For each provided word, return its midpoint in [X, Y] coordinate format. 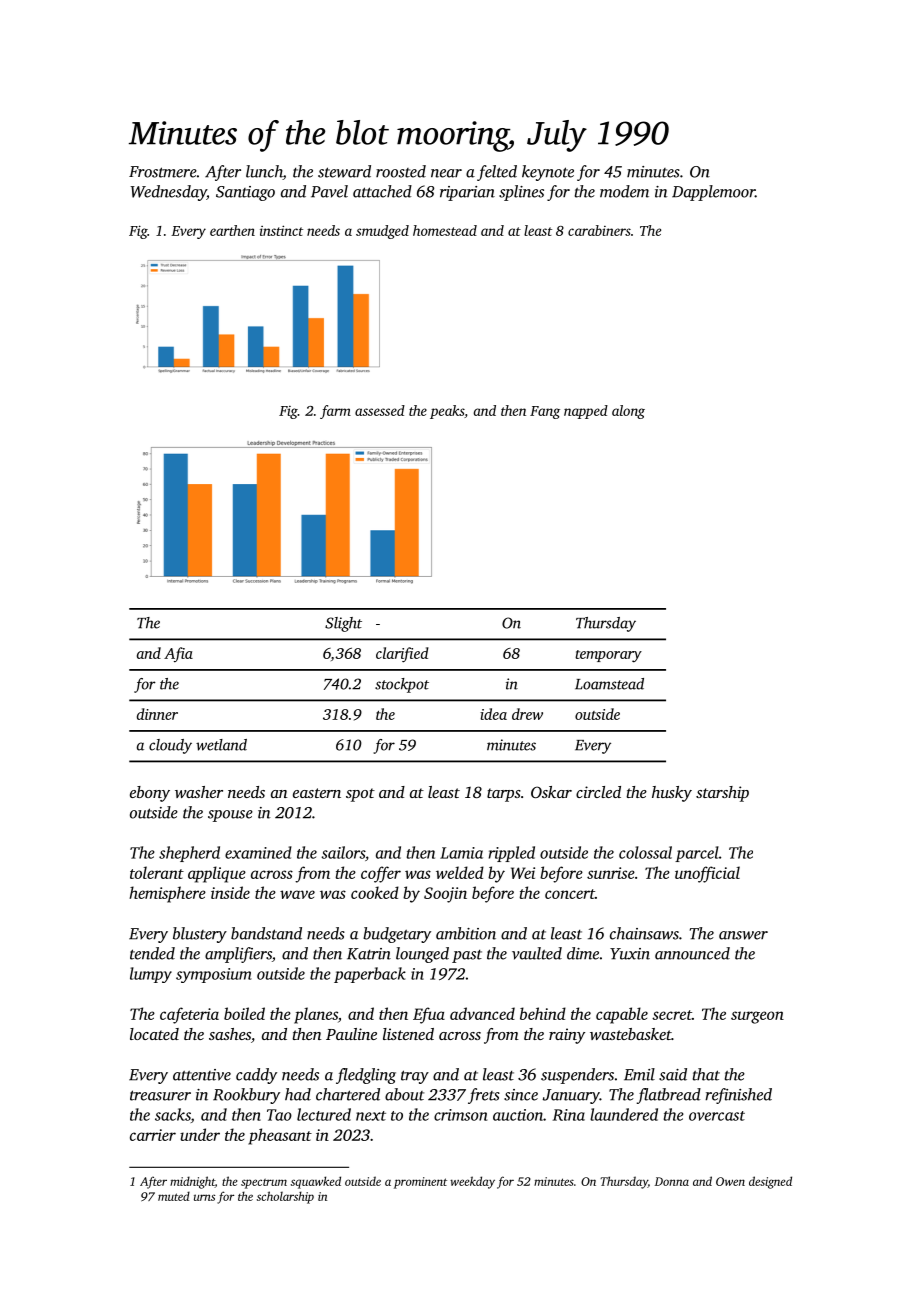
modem [624, 191]
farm [335, 412]
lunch [264, 172]
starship [722, 794]
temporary [608, 656]
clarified [402, 655]
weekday [472, 1182]
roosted [401, 171]
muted [174, 1196]
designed [770, 1182]
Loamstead [609, 684]
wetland [221, 745]
